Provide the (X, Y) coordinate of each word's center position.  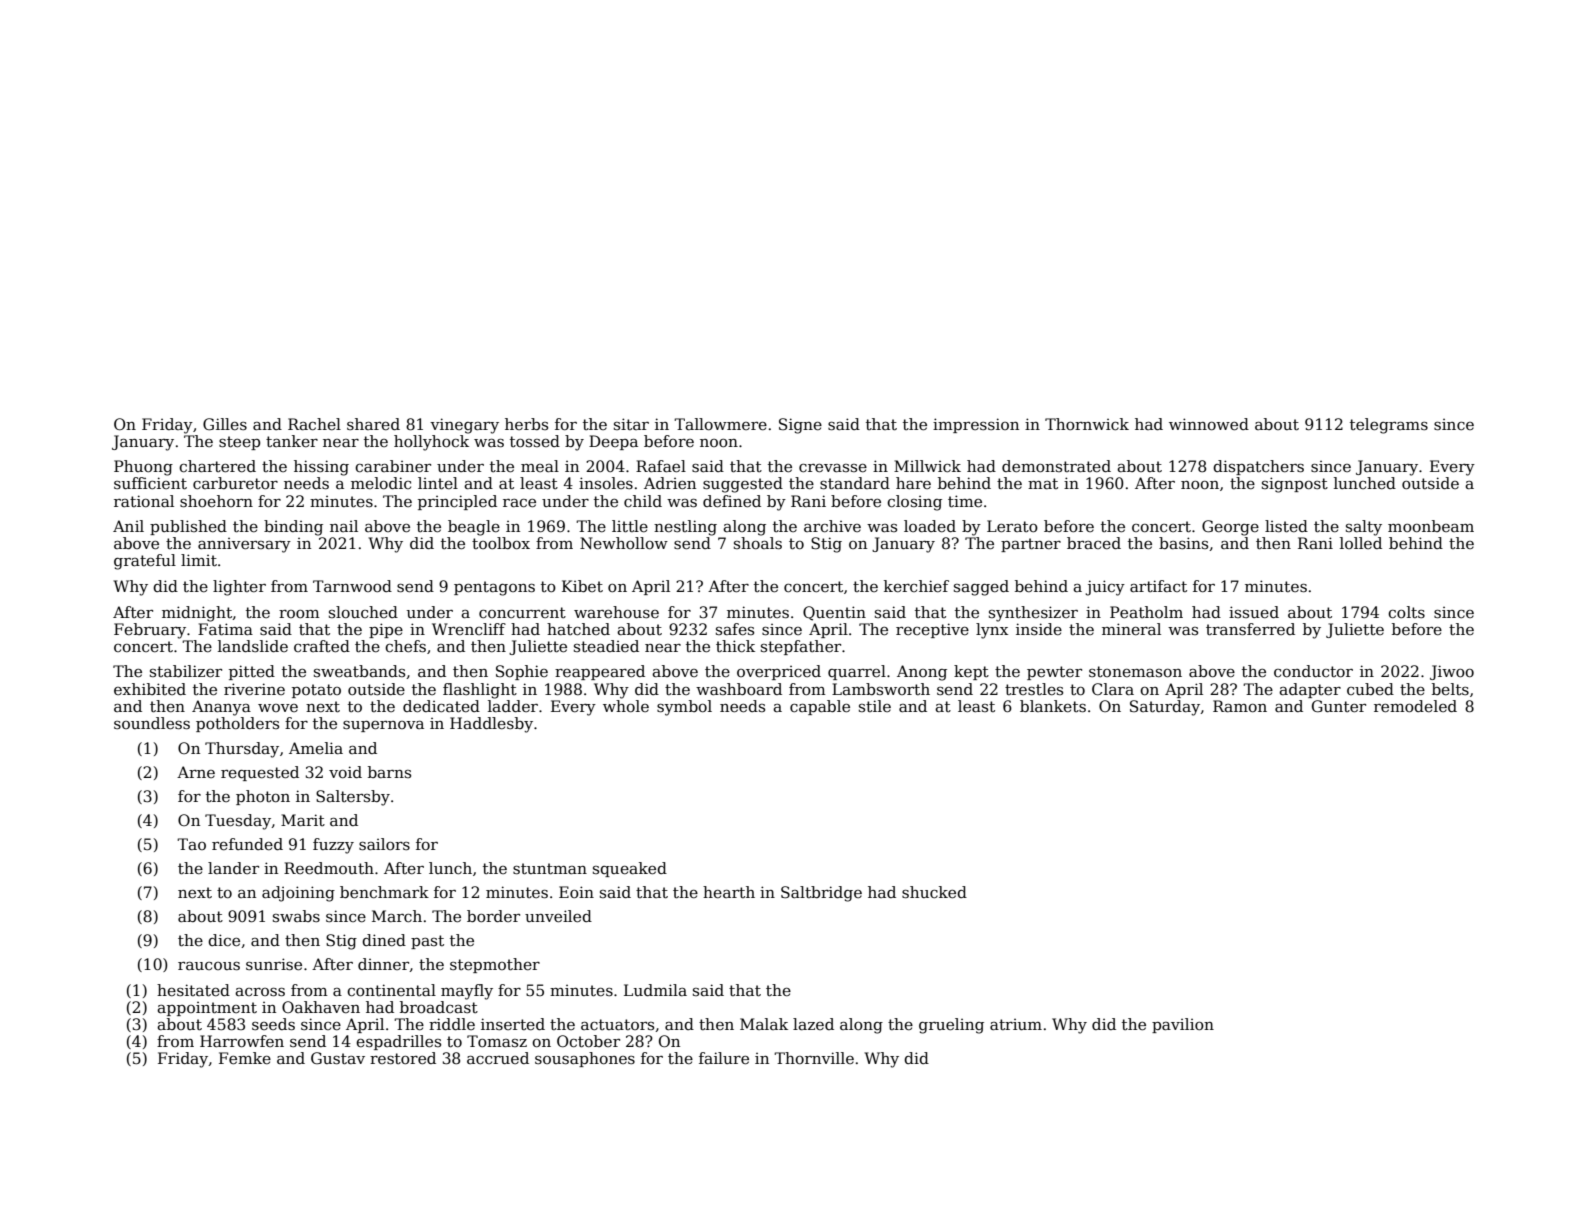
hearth (729, 892)
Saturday (1165, 708)
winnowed (1209, 424)
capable (820, 707)
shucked (934, 892)
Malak (764, 1024)
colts (1406, 612)
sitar (631, 424)
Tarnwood (352, 586)
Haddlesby (491, 725)
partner (1031, 545)
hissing (321, 468)
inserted (513, 1024)
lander (233, 868)
